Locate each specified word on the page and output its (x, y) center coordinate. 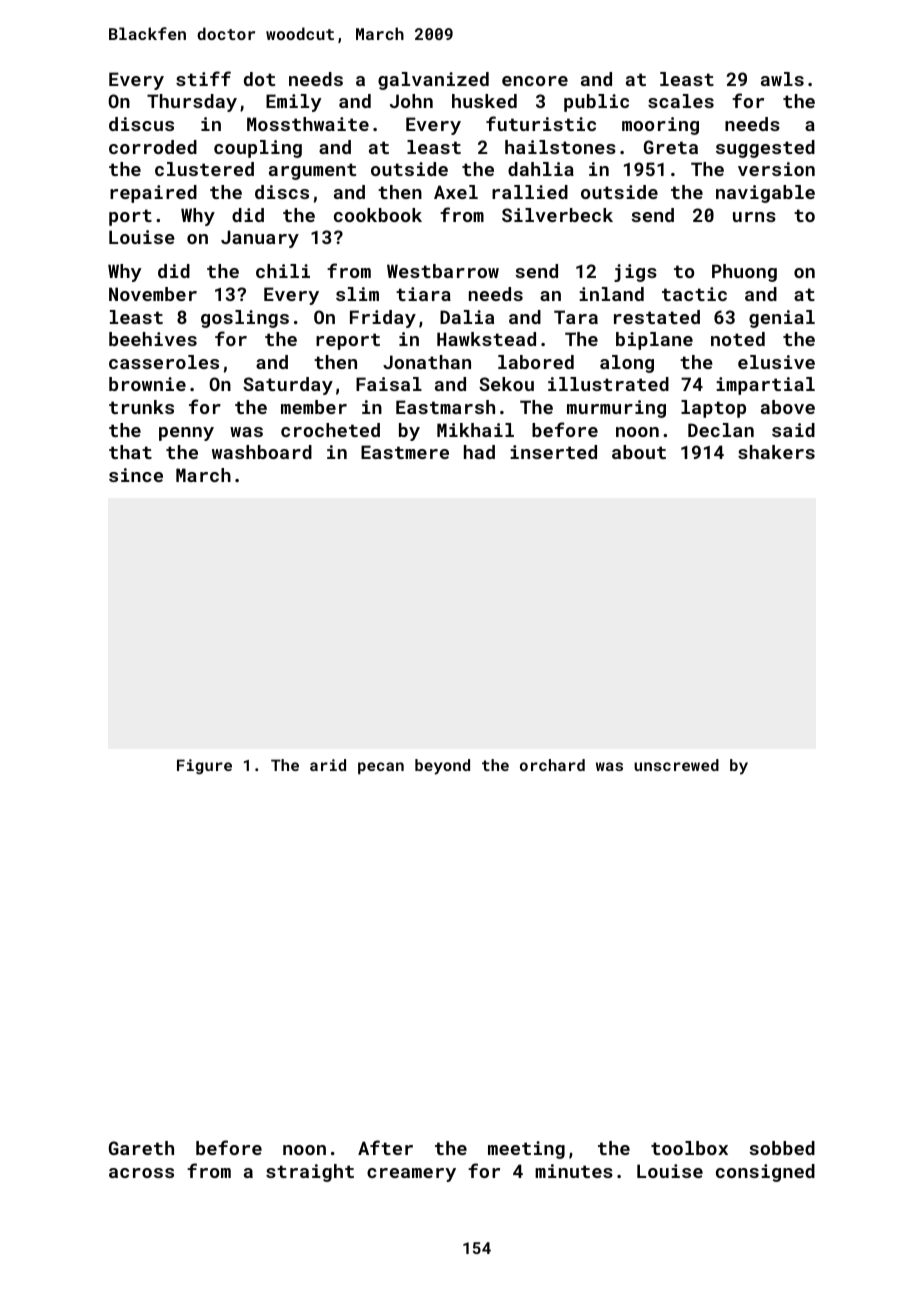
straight (310, 1173)
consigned (765, 1173)
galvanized (433, 81)
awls (782, 79)
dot (259, 79)
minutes (574, 1171)
